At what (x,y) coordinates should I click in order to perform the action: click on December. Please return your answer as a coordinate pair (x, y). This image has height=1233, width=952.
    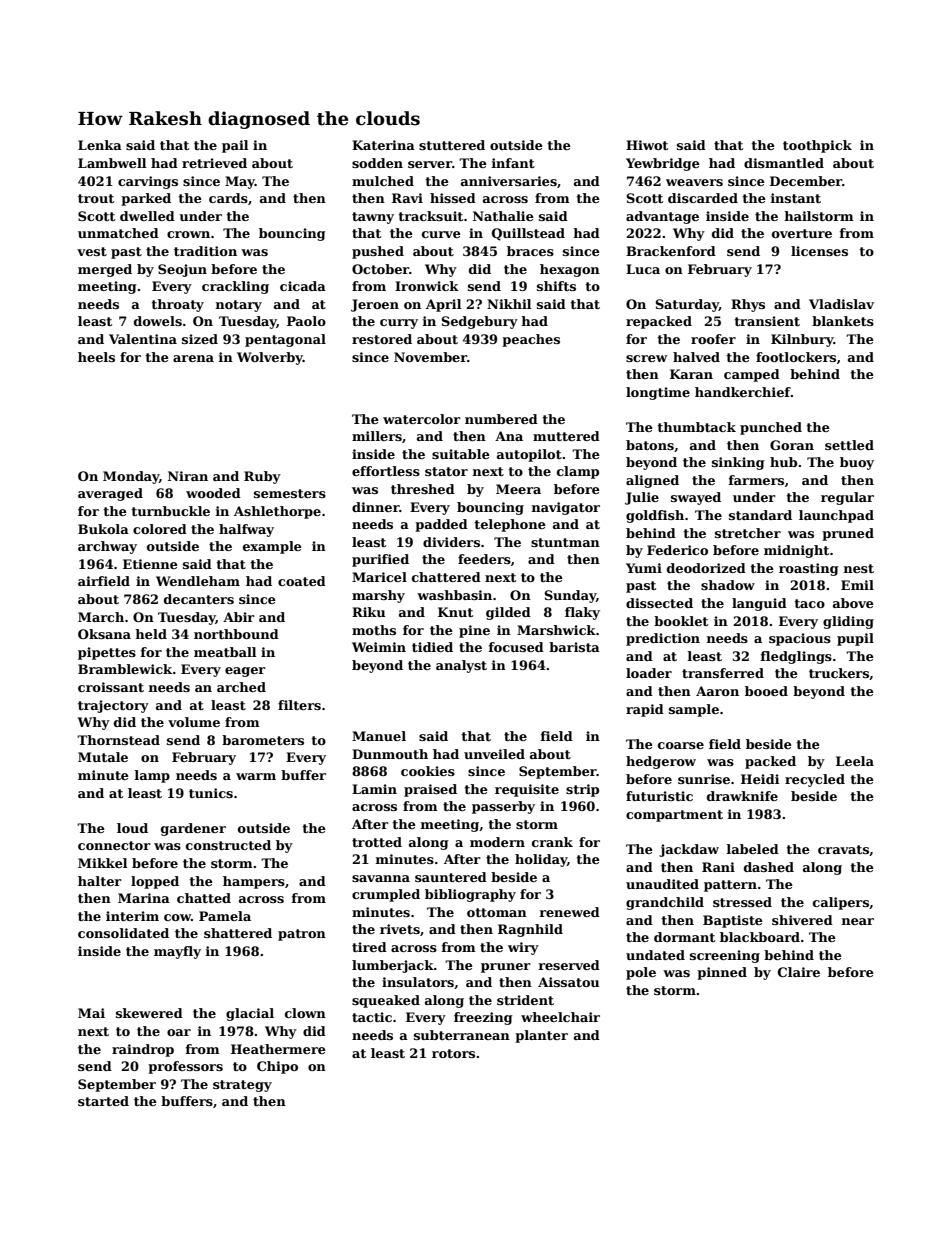
    Looking at the image, I should click on (806, 181).
